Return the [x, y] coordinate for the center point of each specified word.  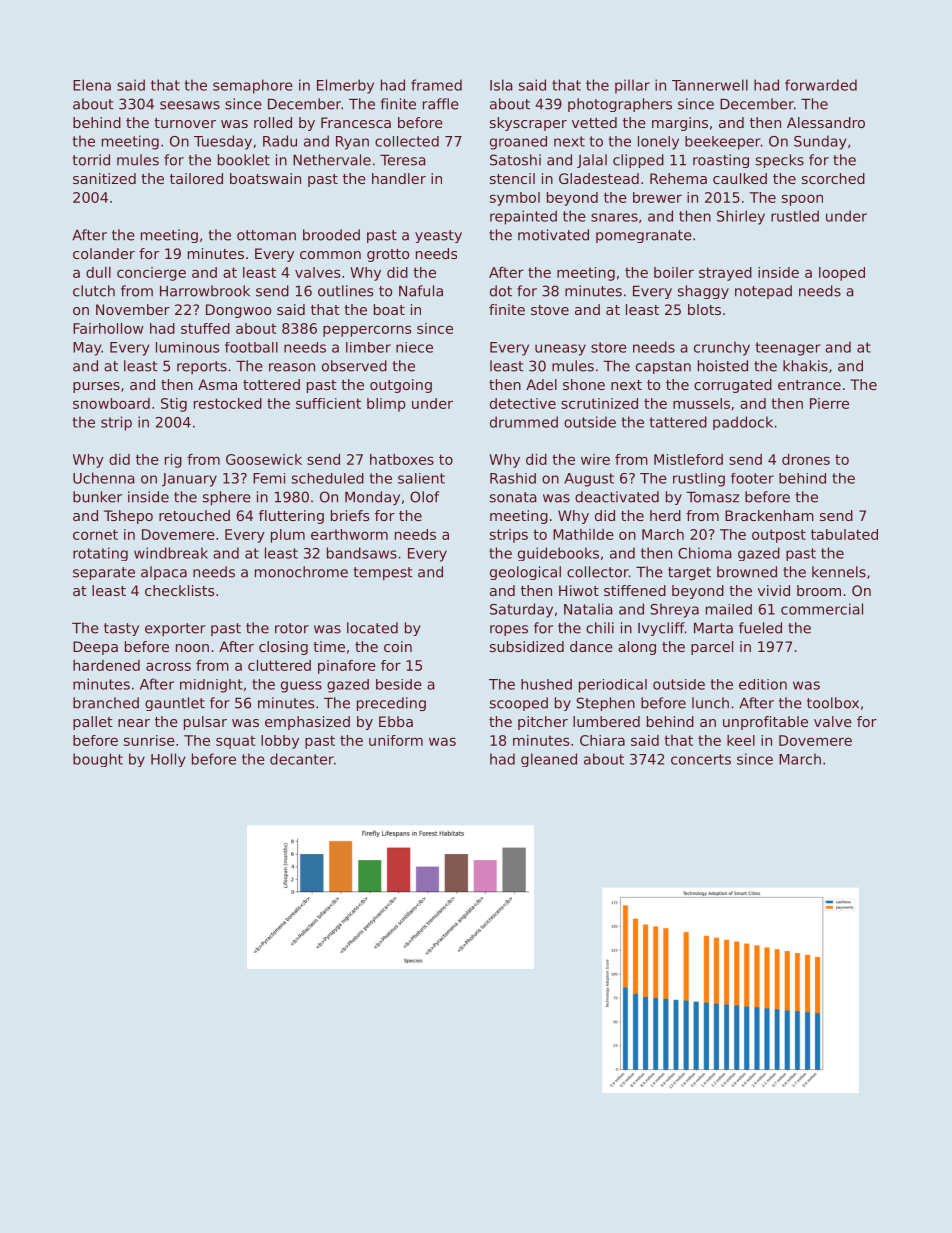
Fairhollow [108, 328]
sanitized [104, 178]
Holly [168, 760]
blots [704, 309]
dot [501, 291]
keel [741, 740]
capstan [663, 367]
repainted [523, 217]
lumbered [606, 721]
